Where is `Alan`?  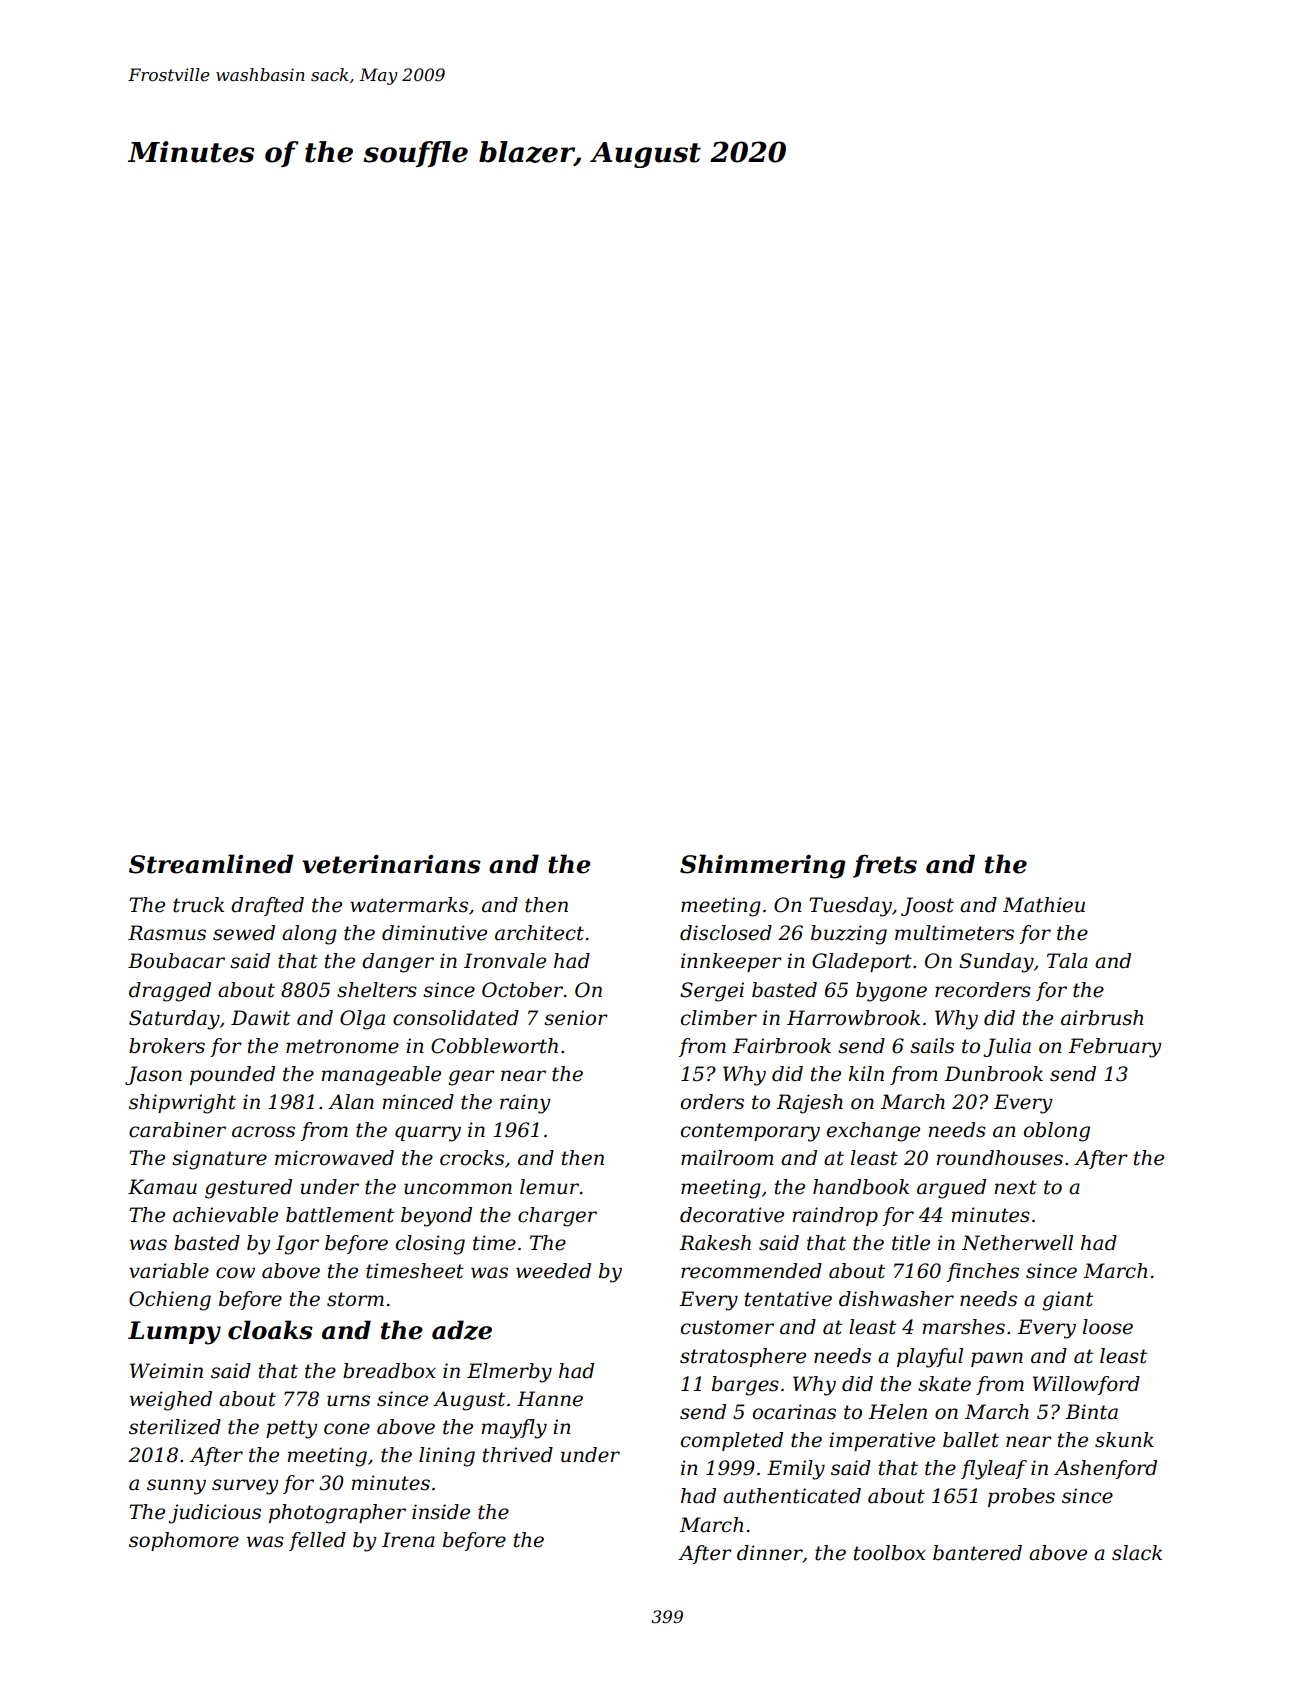 Alan is located at coordinates (351, 1102).
